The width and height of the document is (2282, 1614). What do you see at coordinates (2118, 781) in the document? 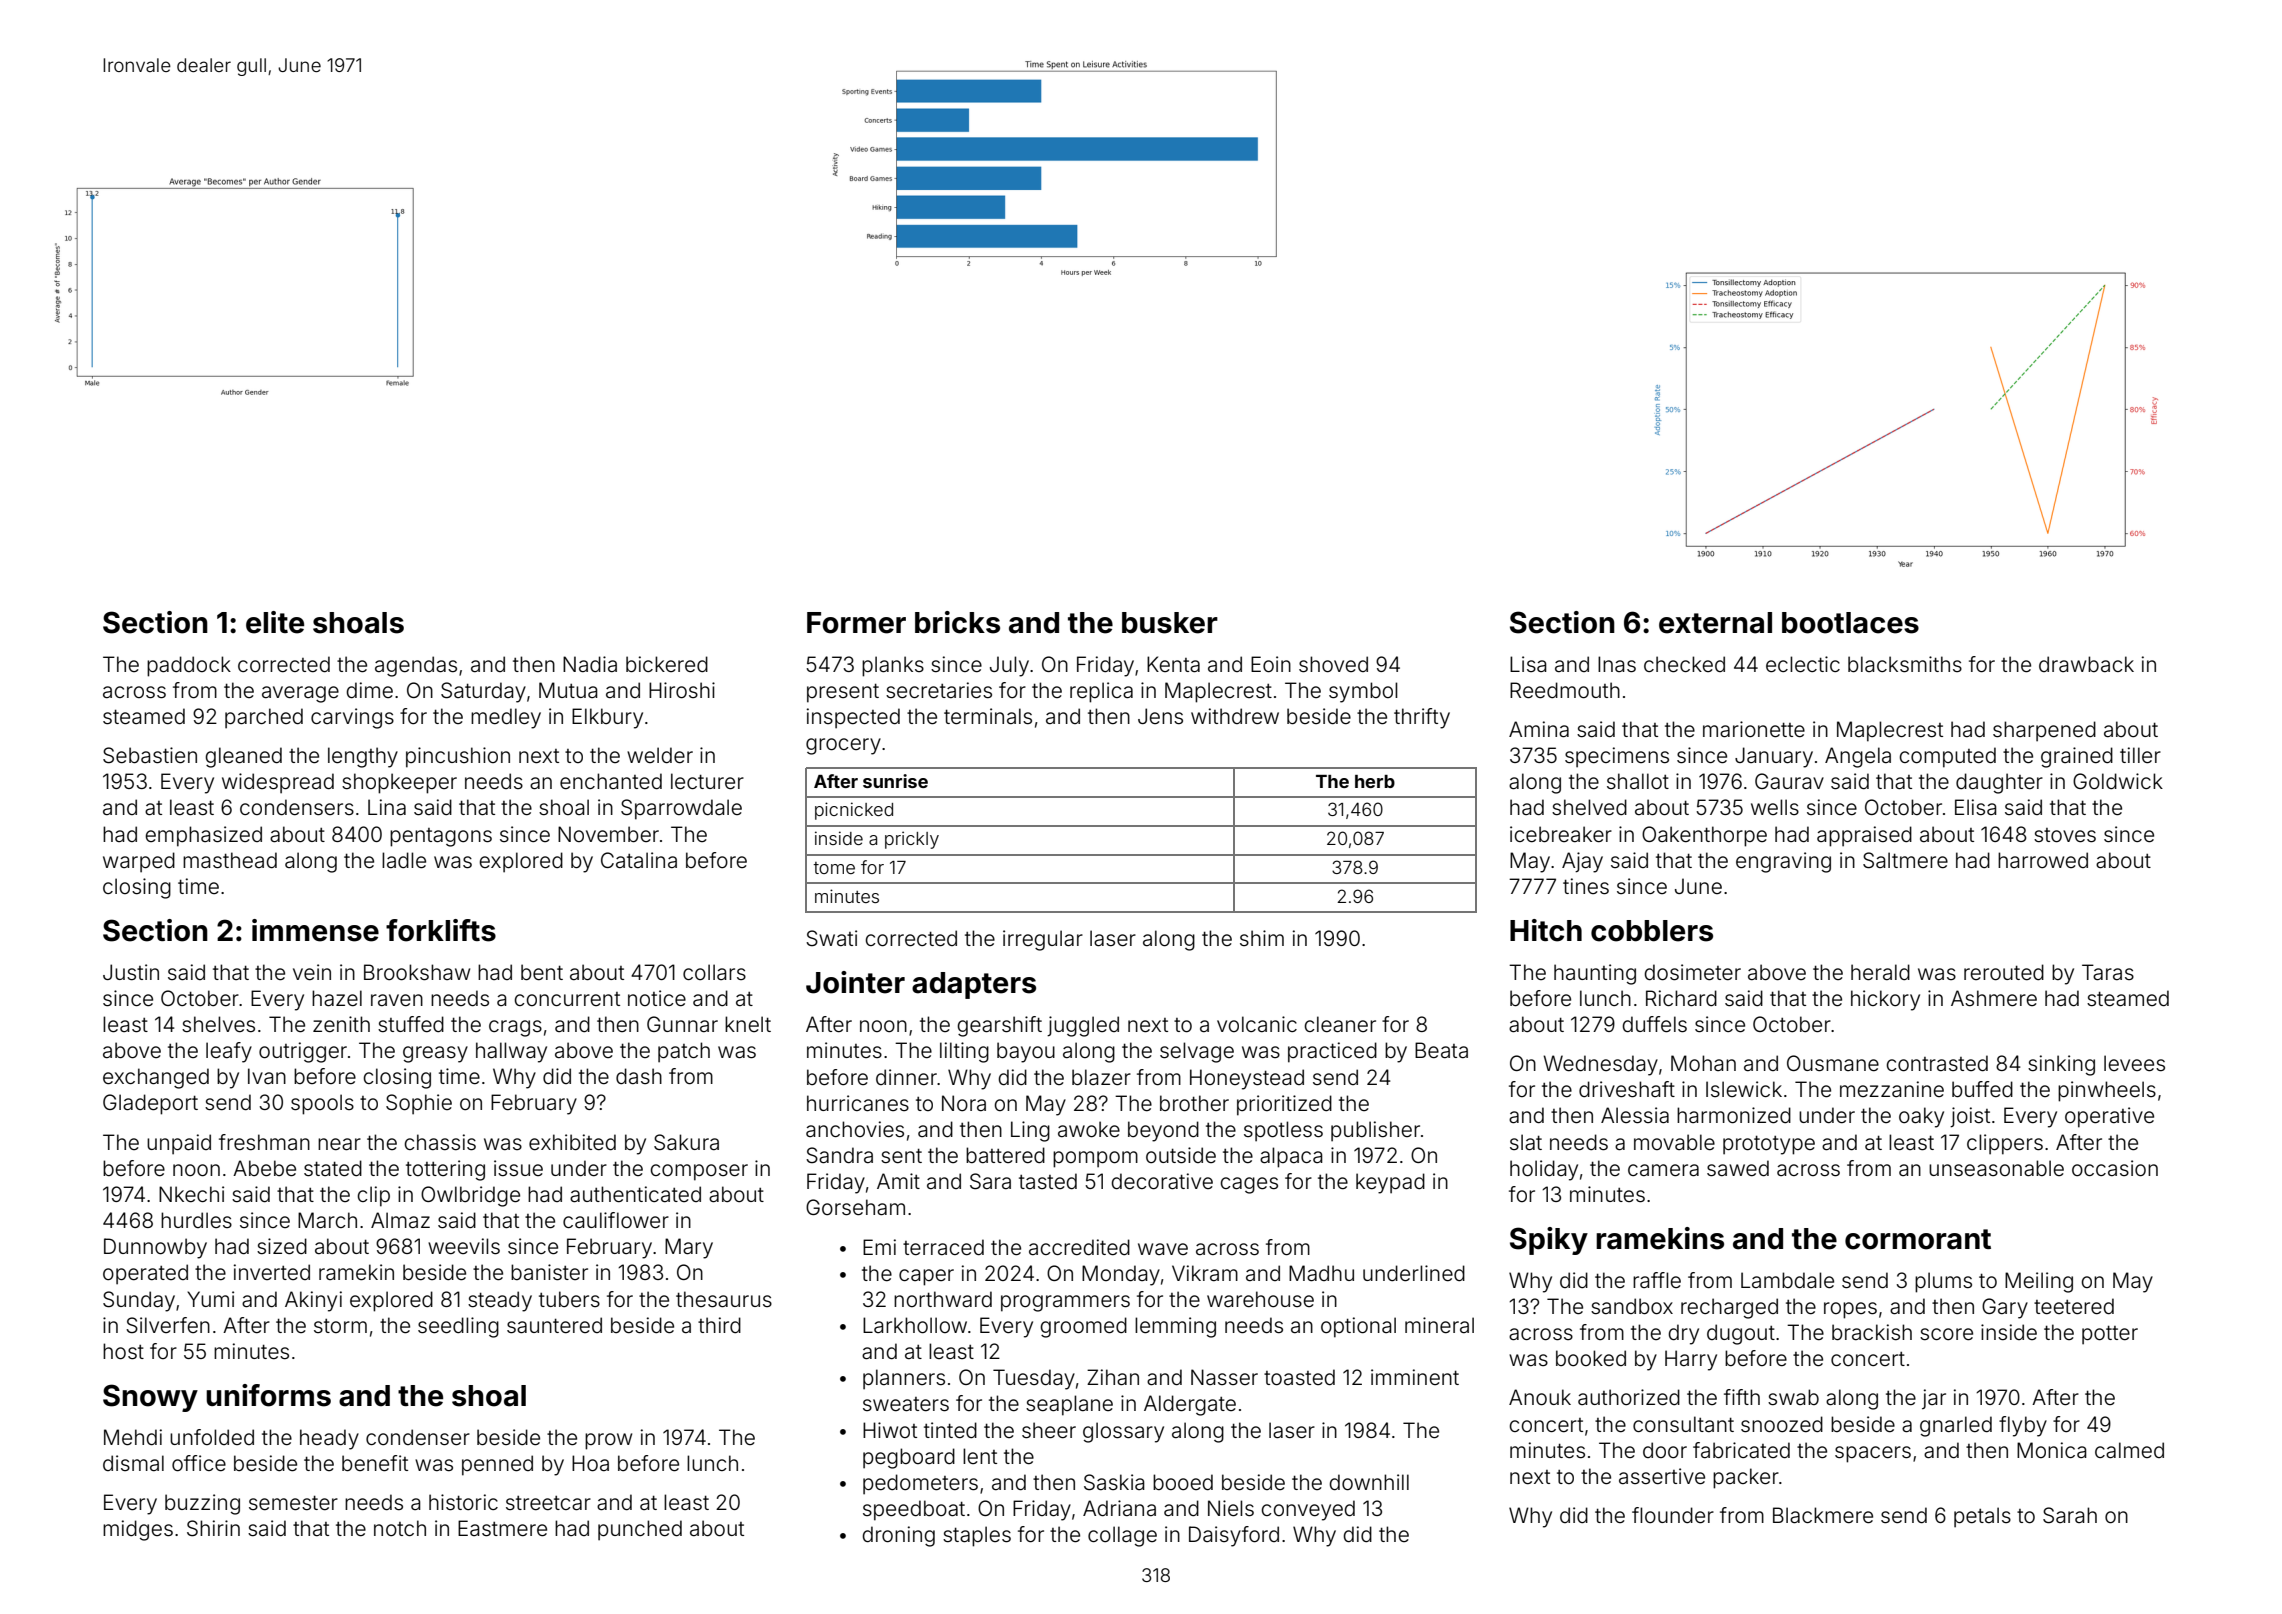
I see `Goldwick` at bounding box center [2118, 781].
